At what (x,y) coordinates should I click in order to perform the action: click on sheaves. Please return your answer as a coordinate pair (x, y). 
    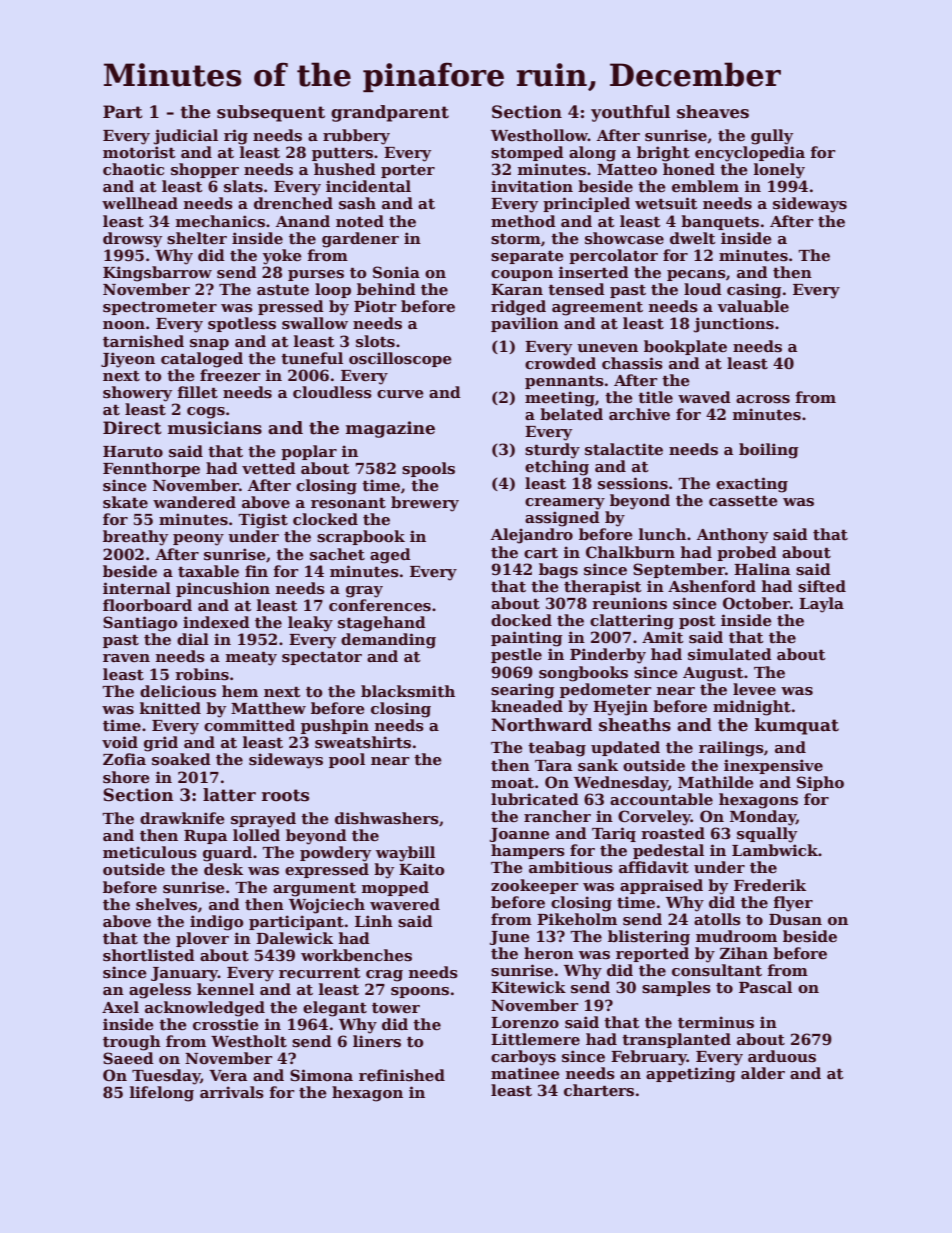
    Looking at the image, I should click on (713, 112).
